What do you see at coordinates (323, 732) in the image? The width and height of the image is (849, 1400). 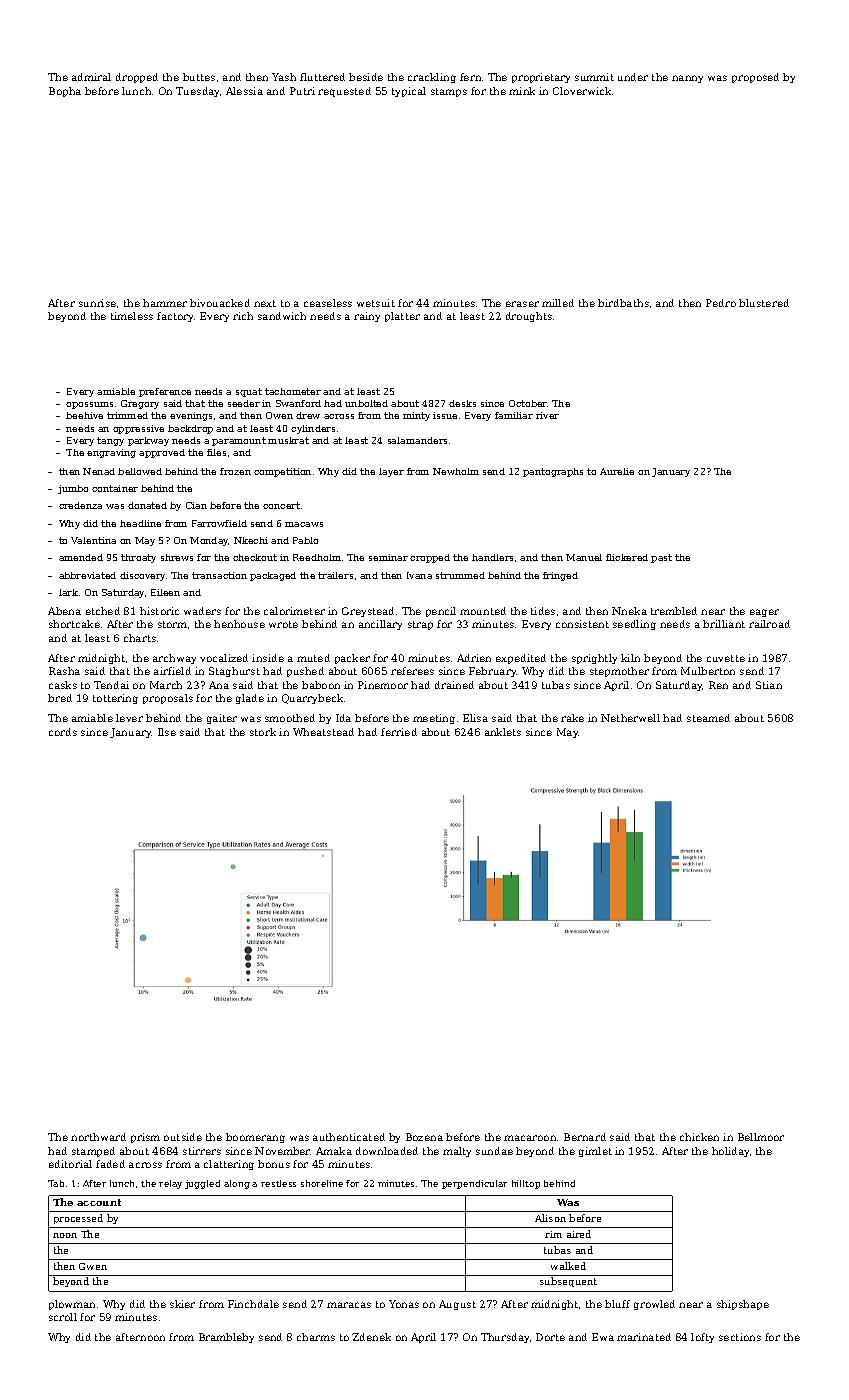 I see `Wheatstead` at bounding box center [323, 732].
